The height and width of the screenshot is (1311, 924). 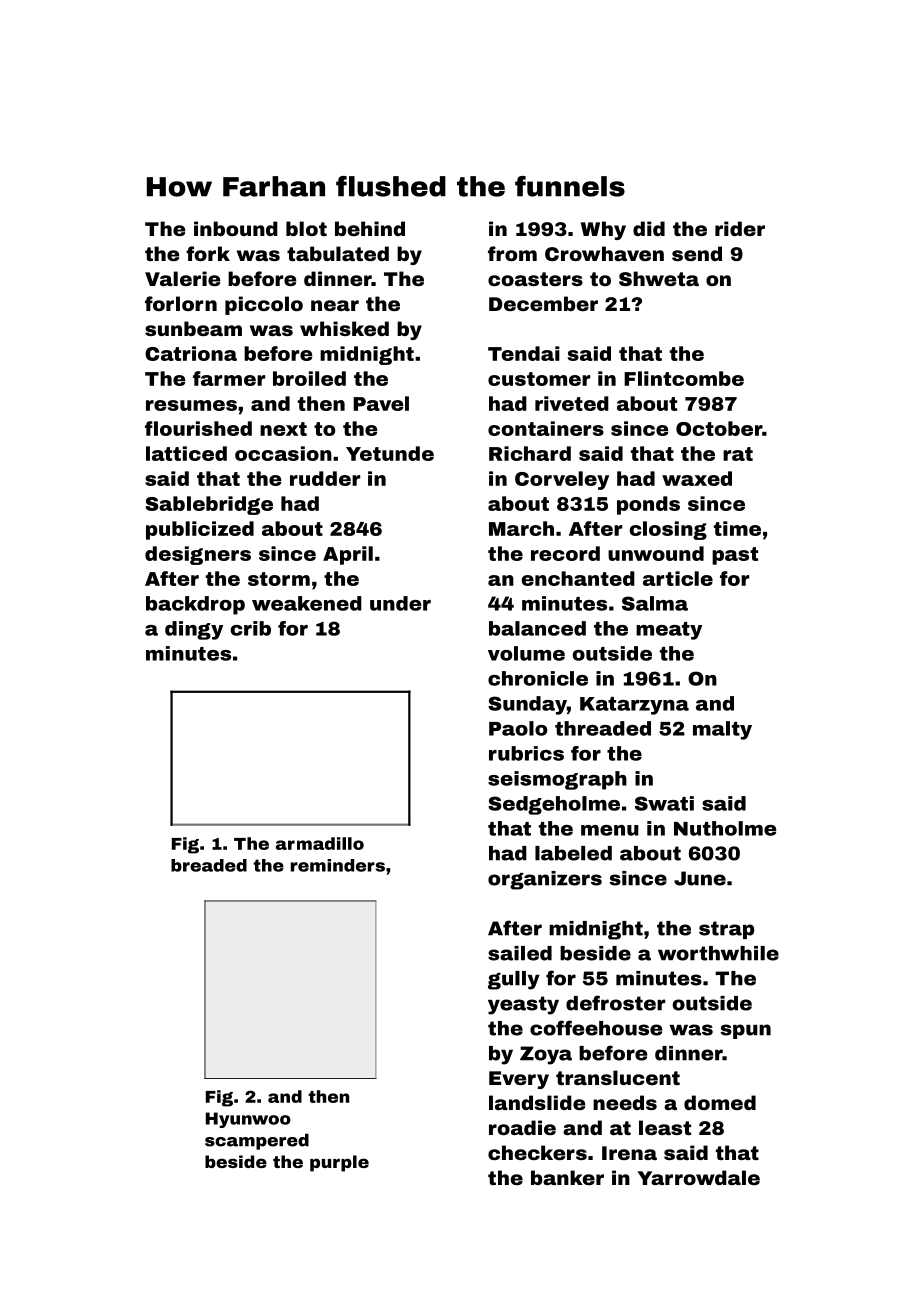 What do you see at coordinates (578, 578) in the screenshot?
I see `enchanted` at bounding box center [578, 578].
